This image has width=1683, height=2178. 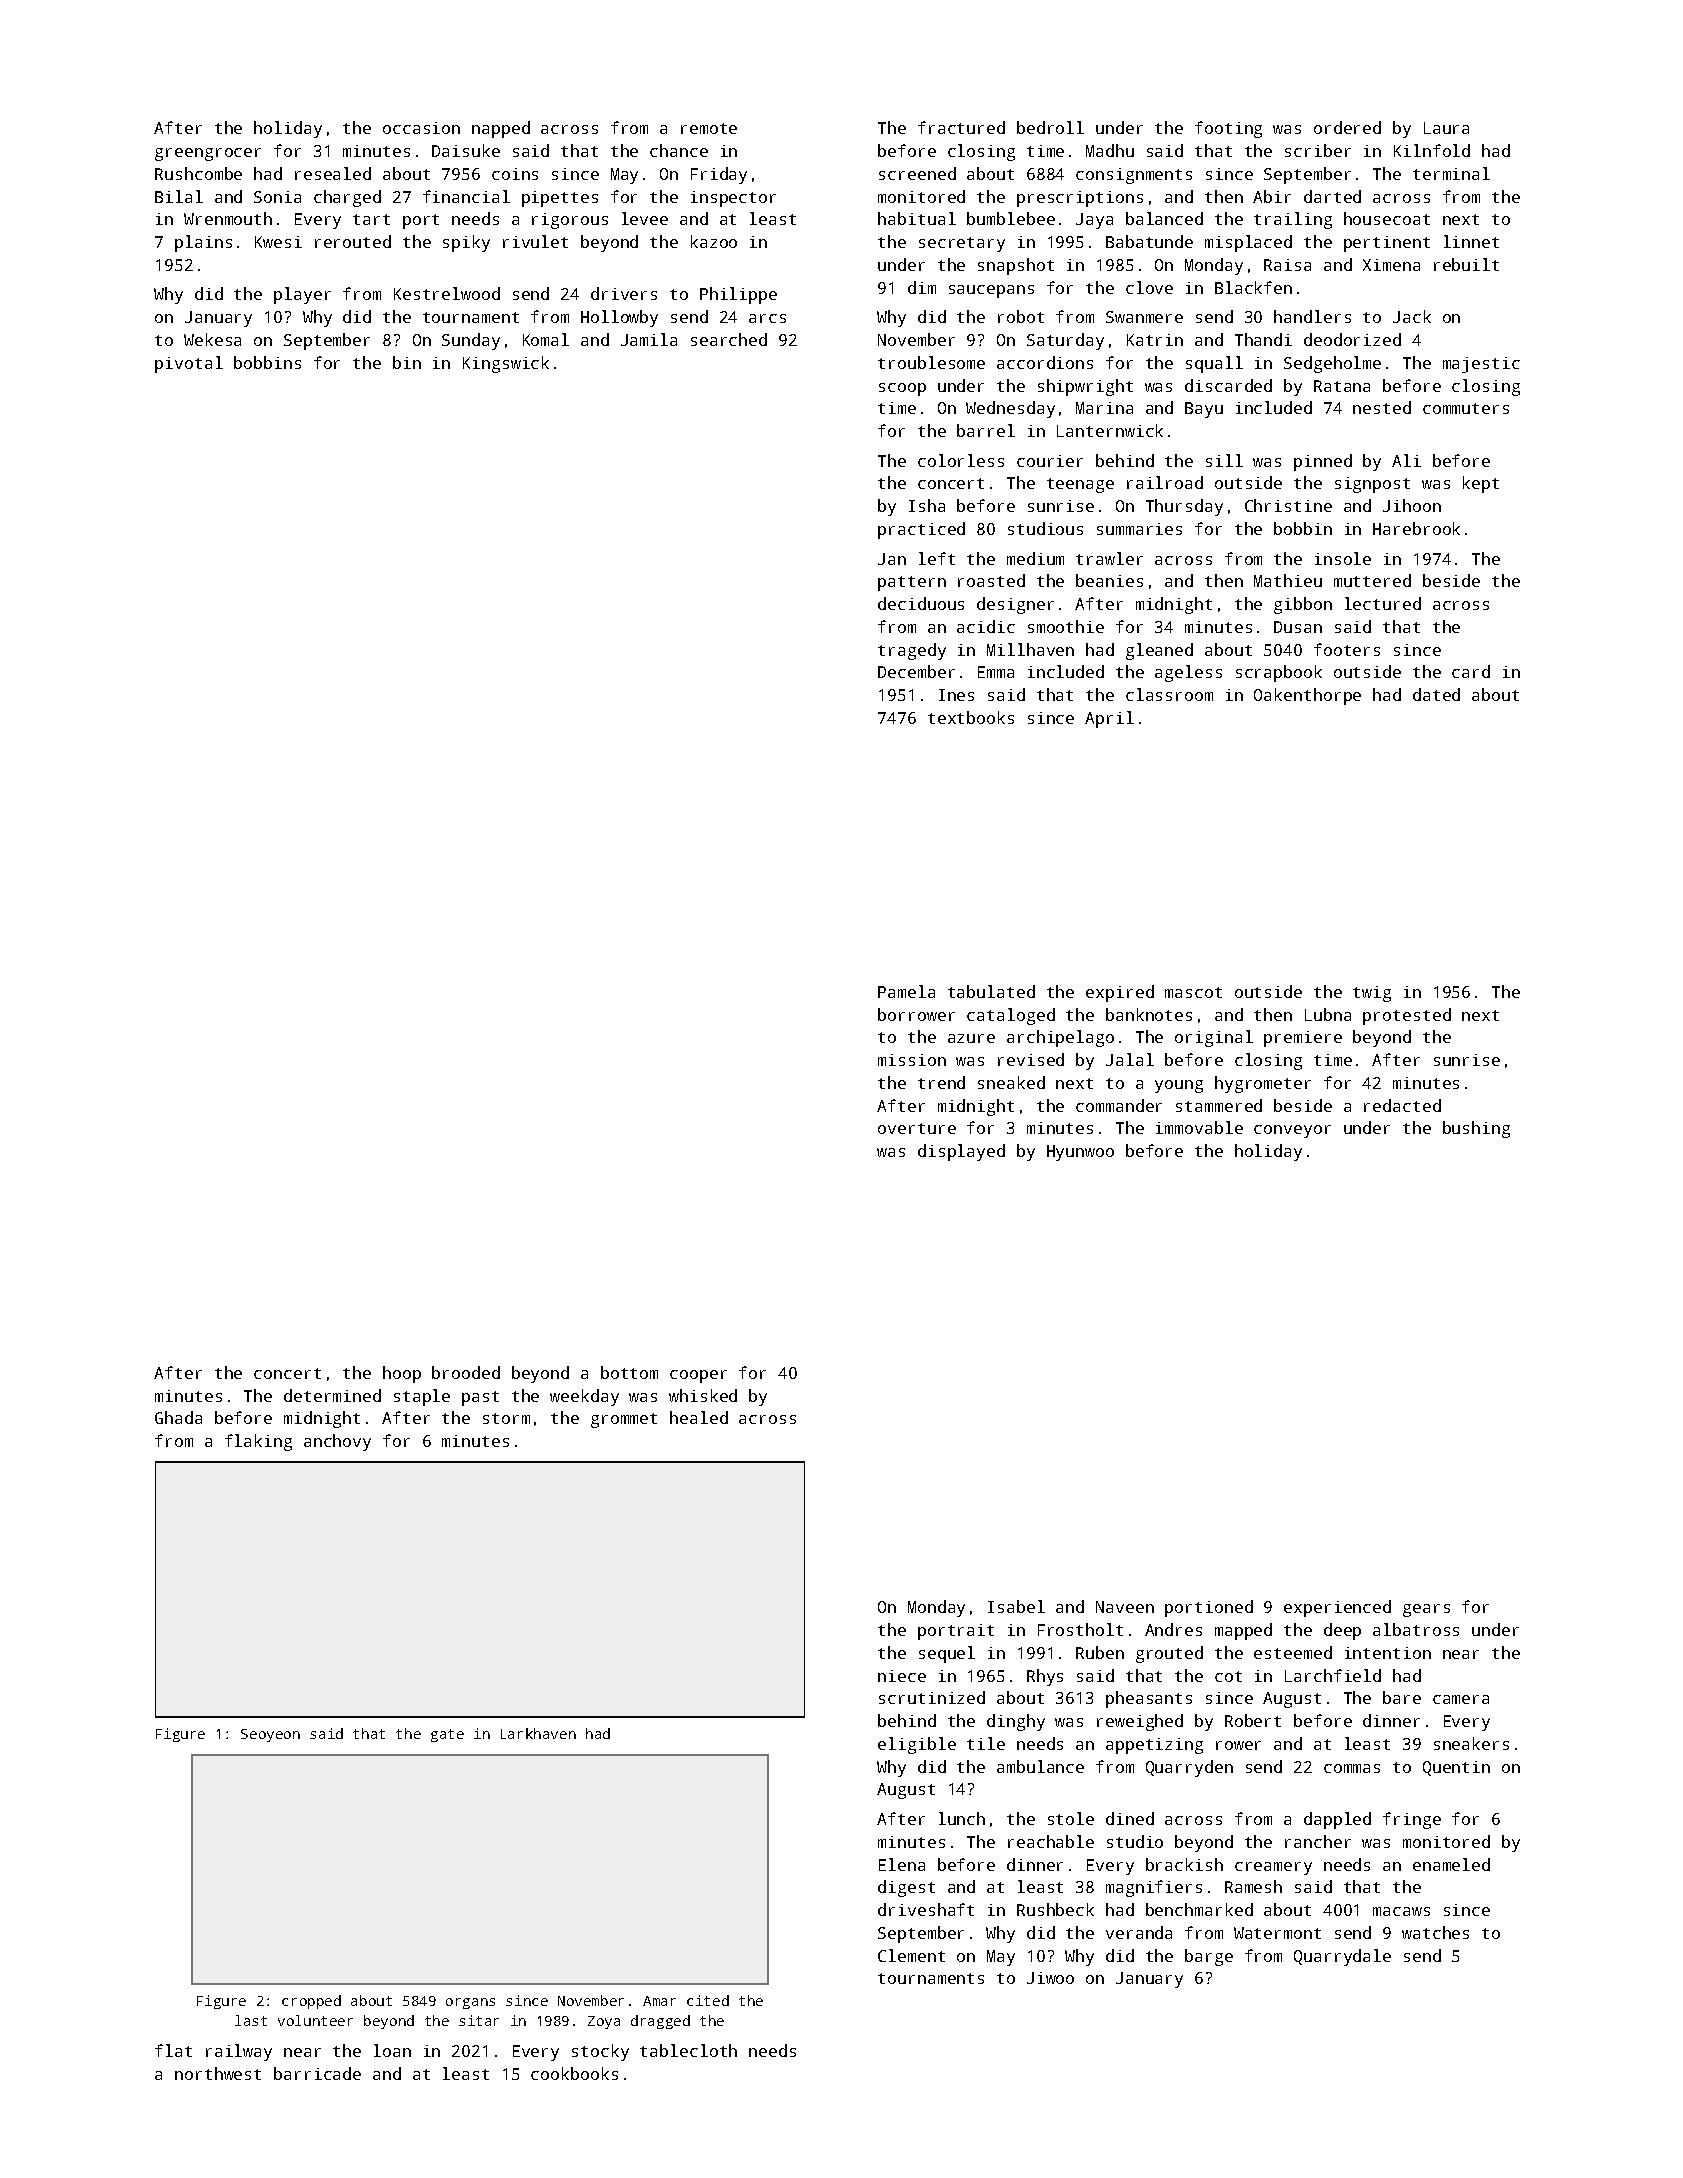 What do you see at coordinates (961, 127) in the image?
I see `fractured` at bounding box center [961, 127].
